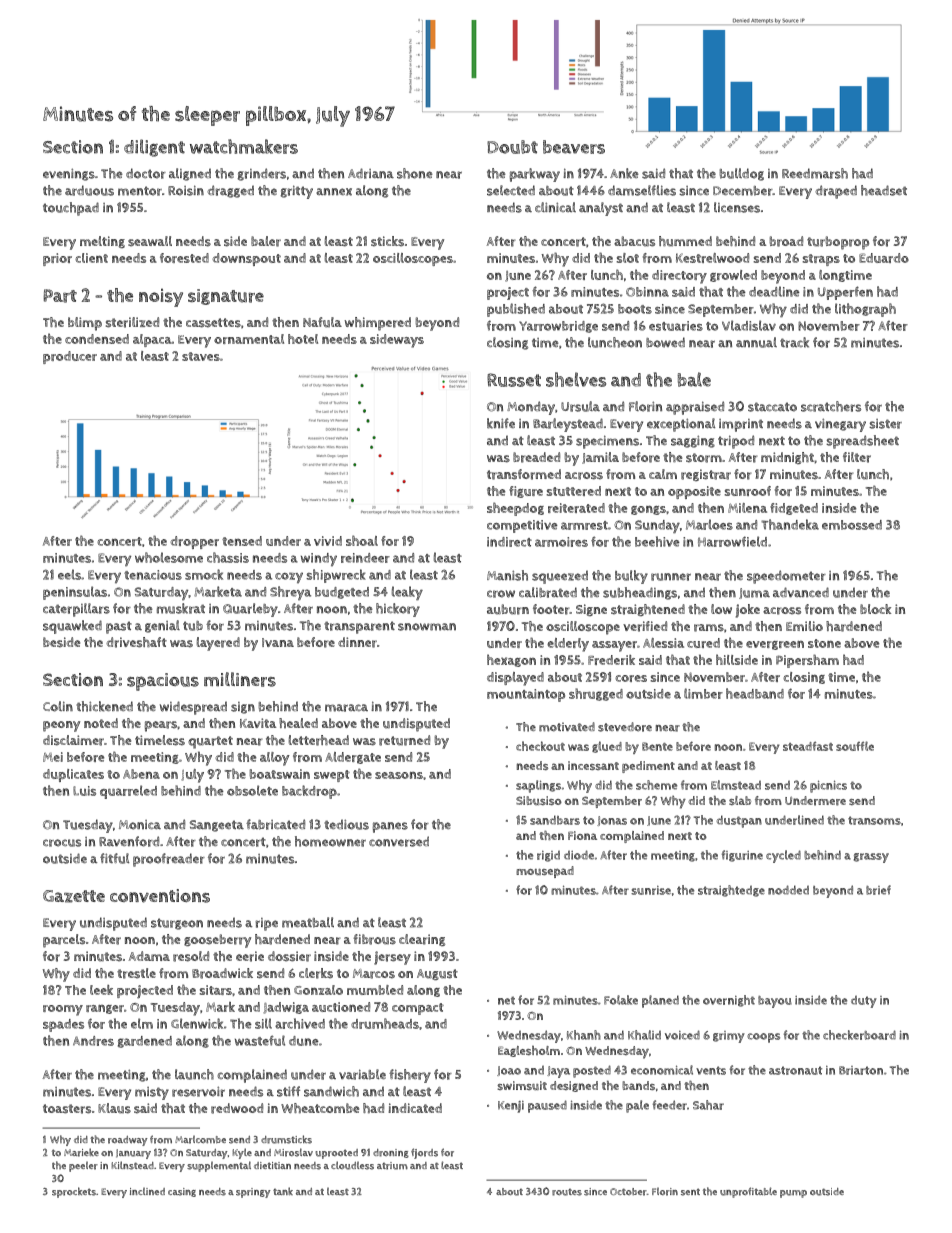  What do you see at coordinates (275, 824) in the screenshot?
I see `fabricated` at bounding box center [275, 824].
